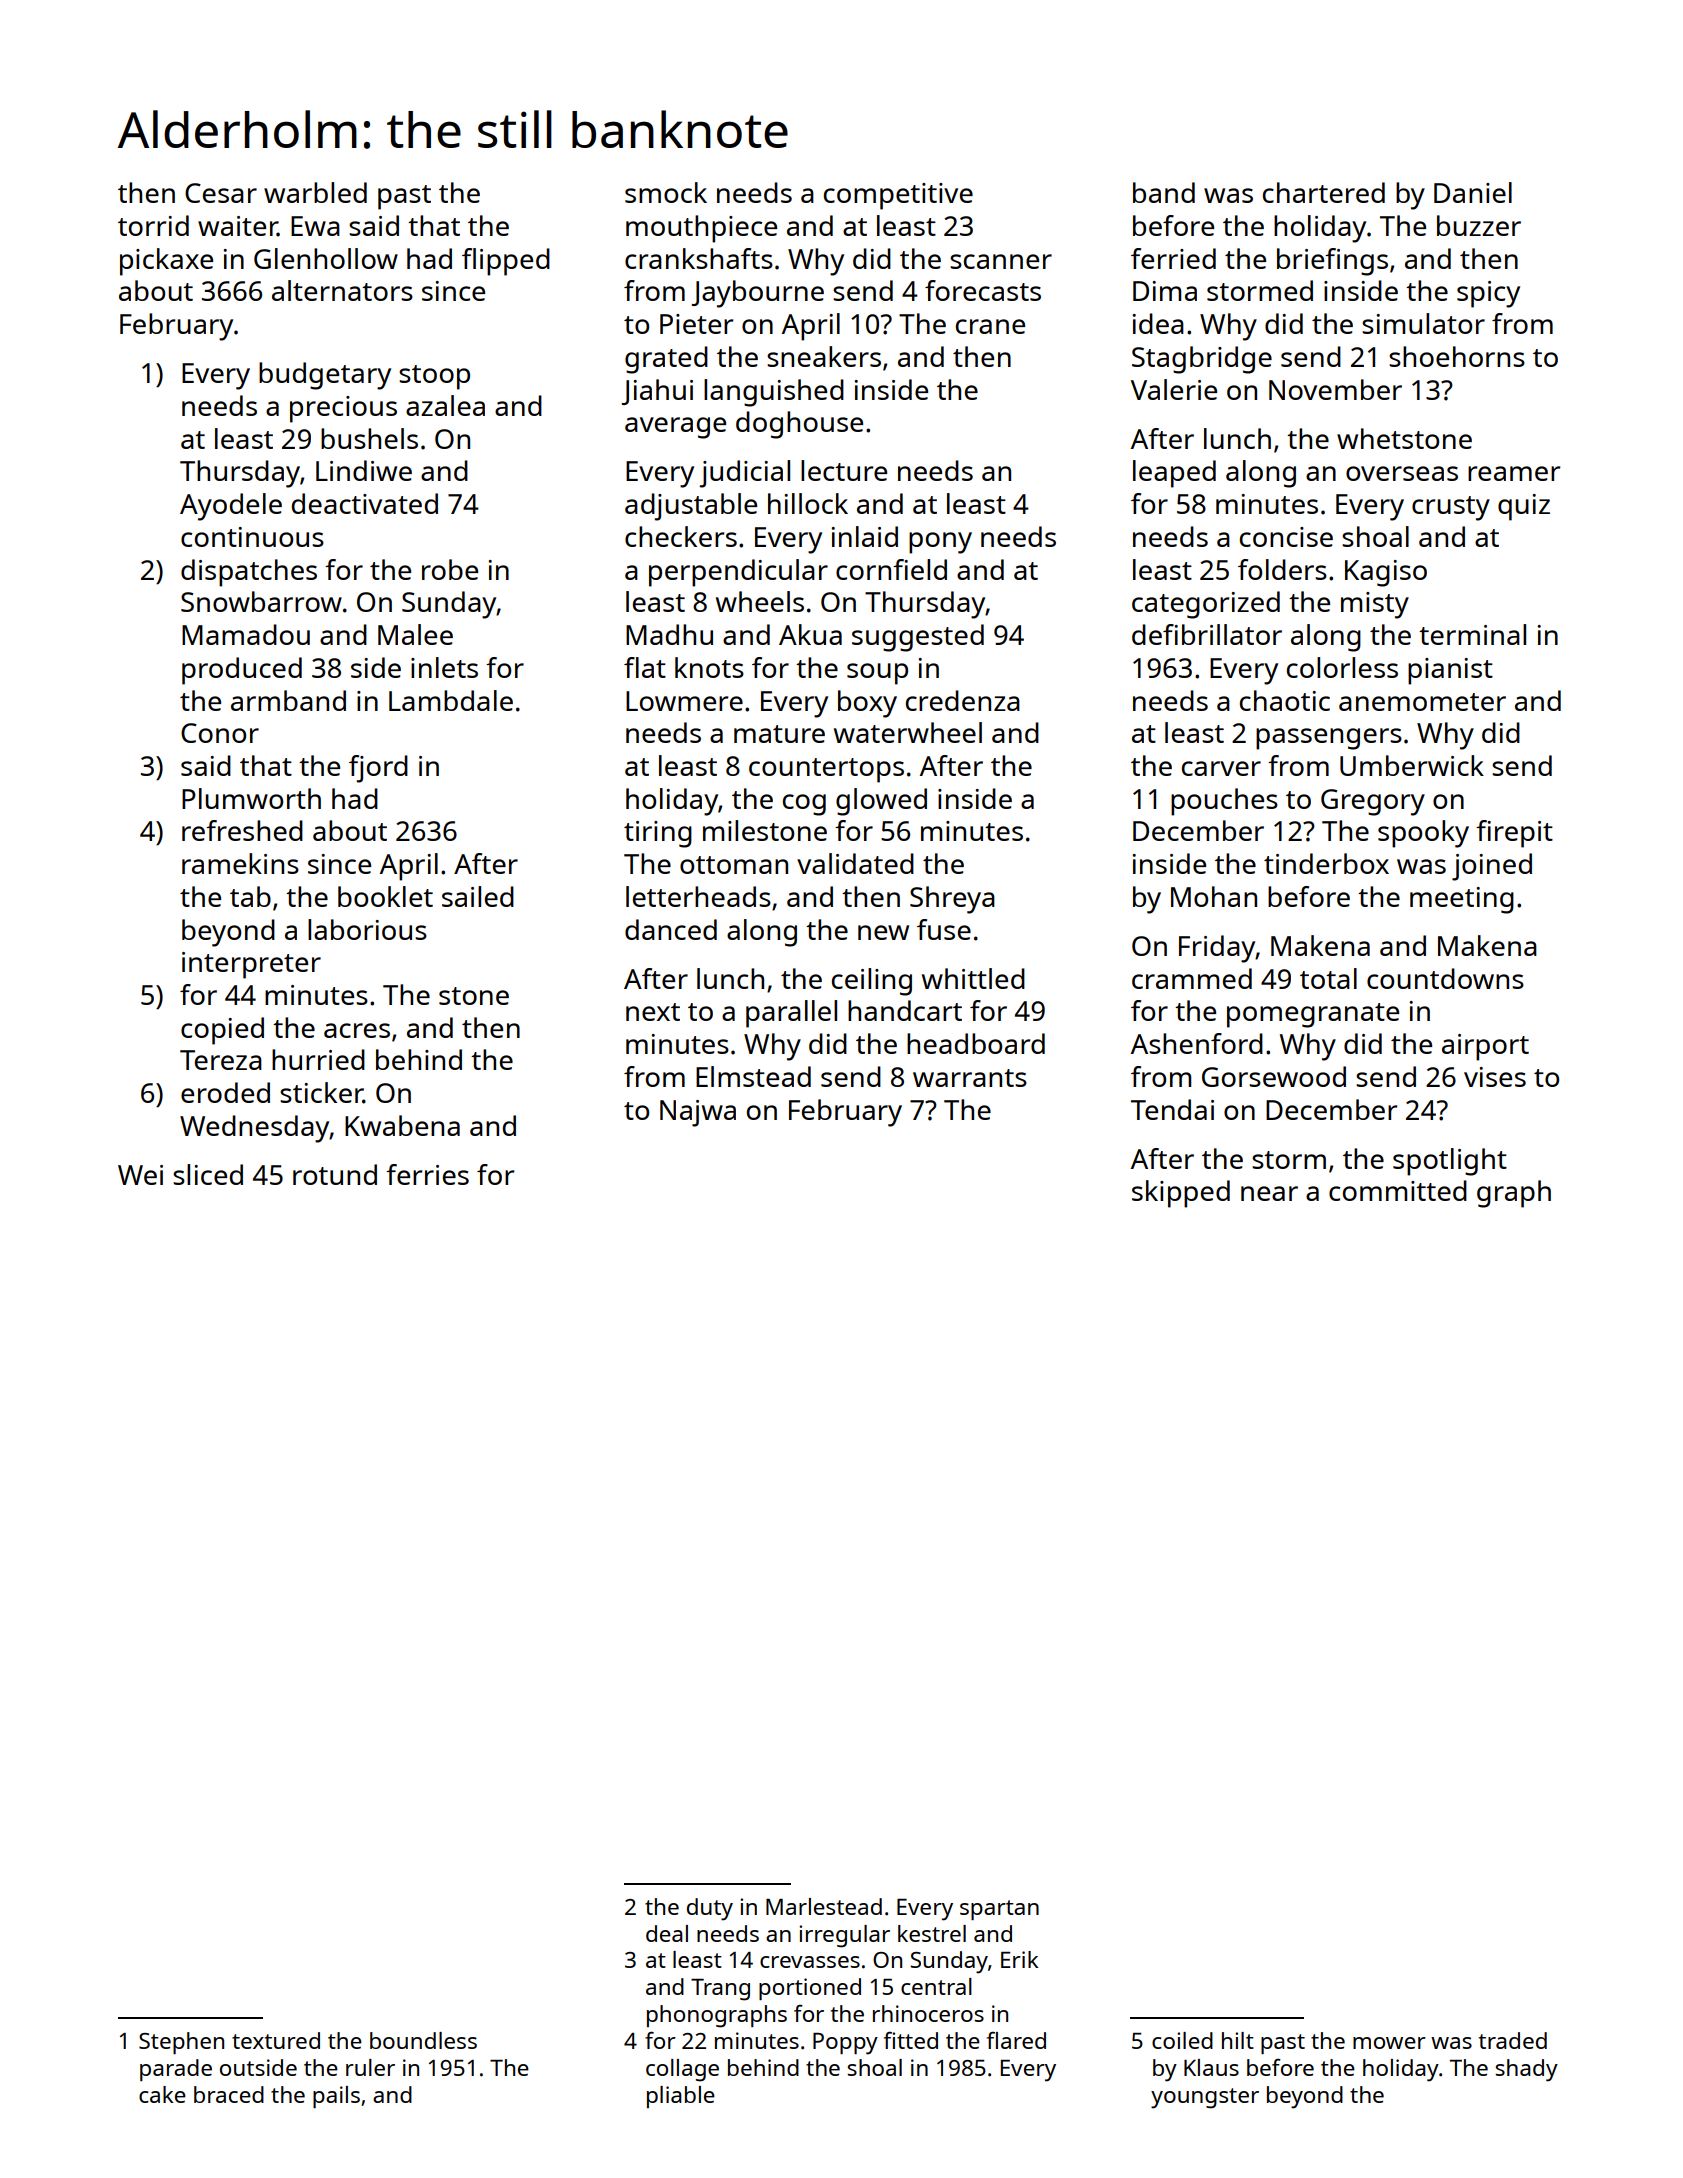 The width and height of the screenshot is (1683, 2178). Describe the element at coordinates (1398, 1190) in the screenshot. I see `committed` at that location.
